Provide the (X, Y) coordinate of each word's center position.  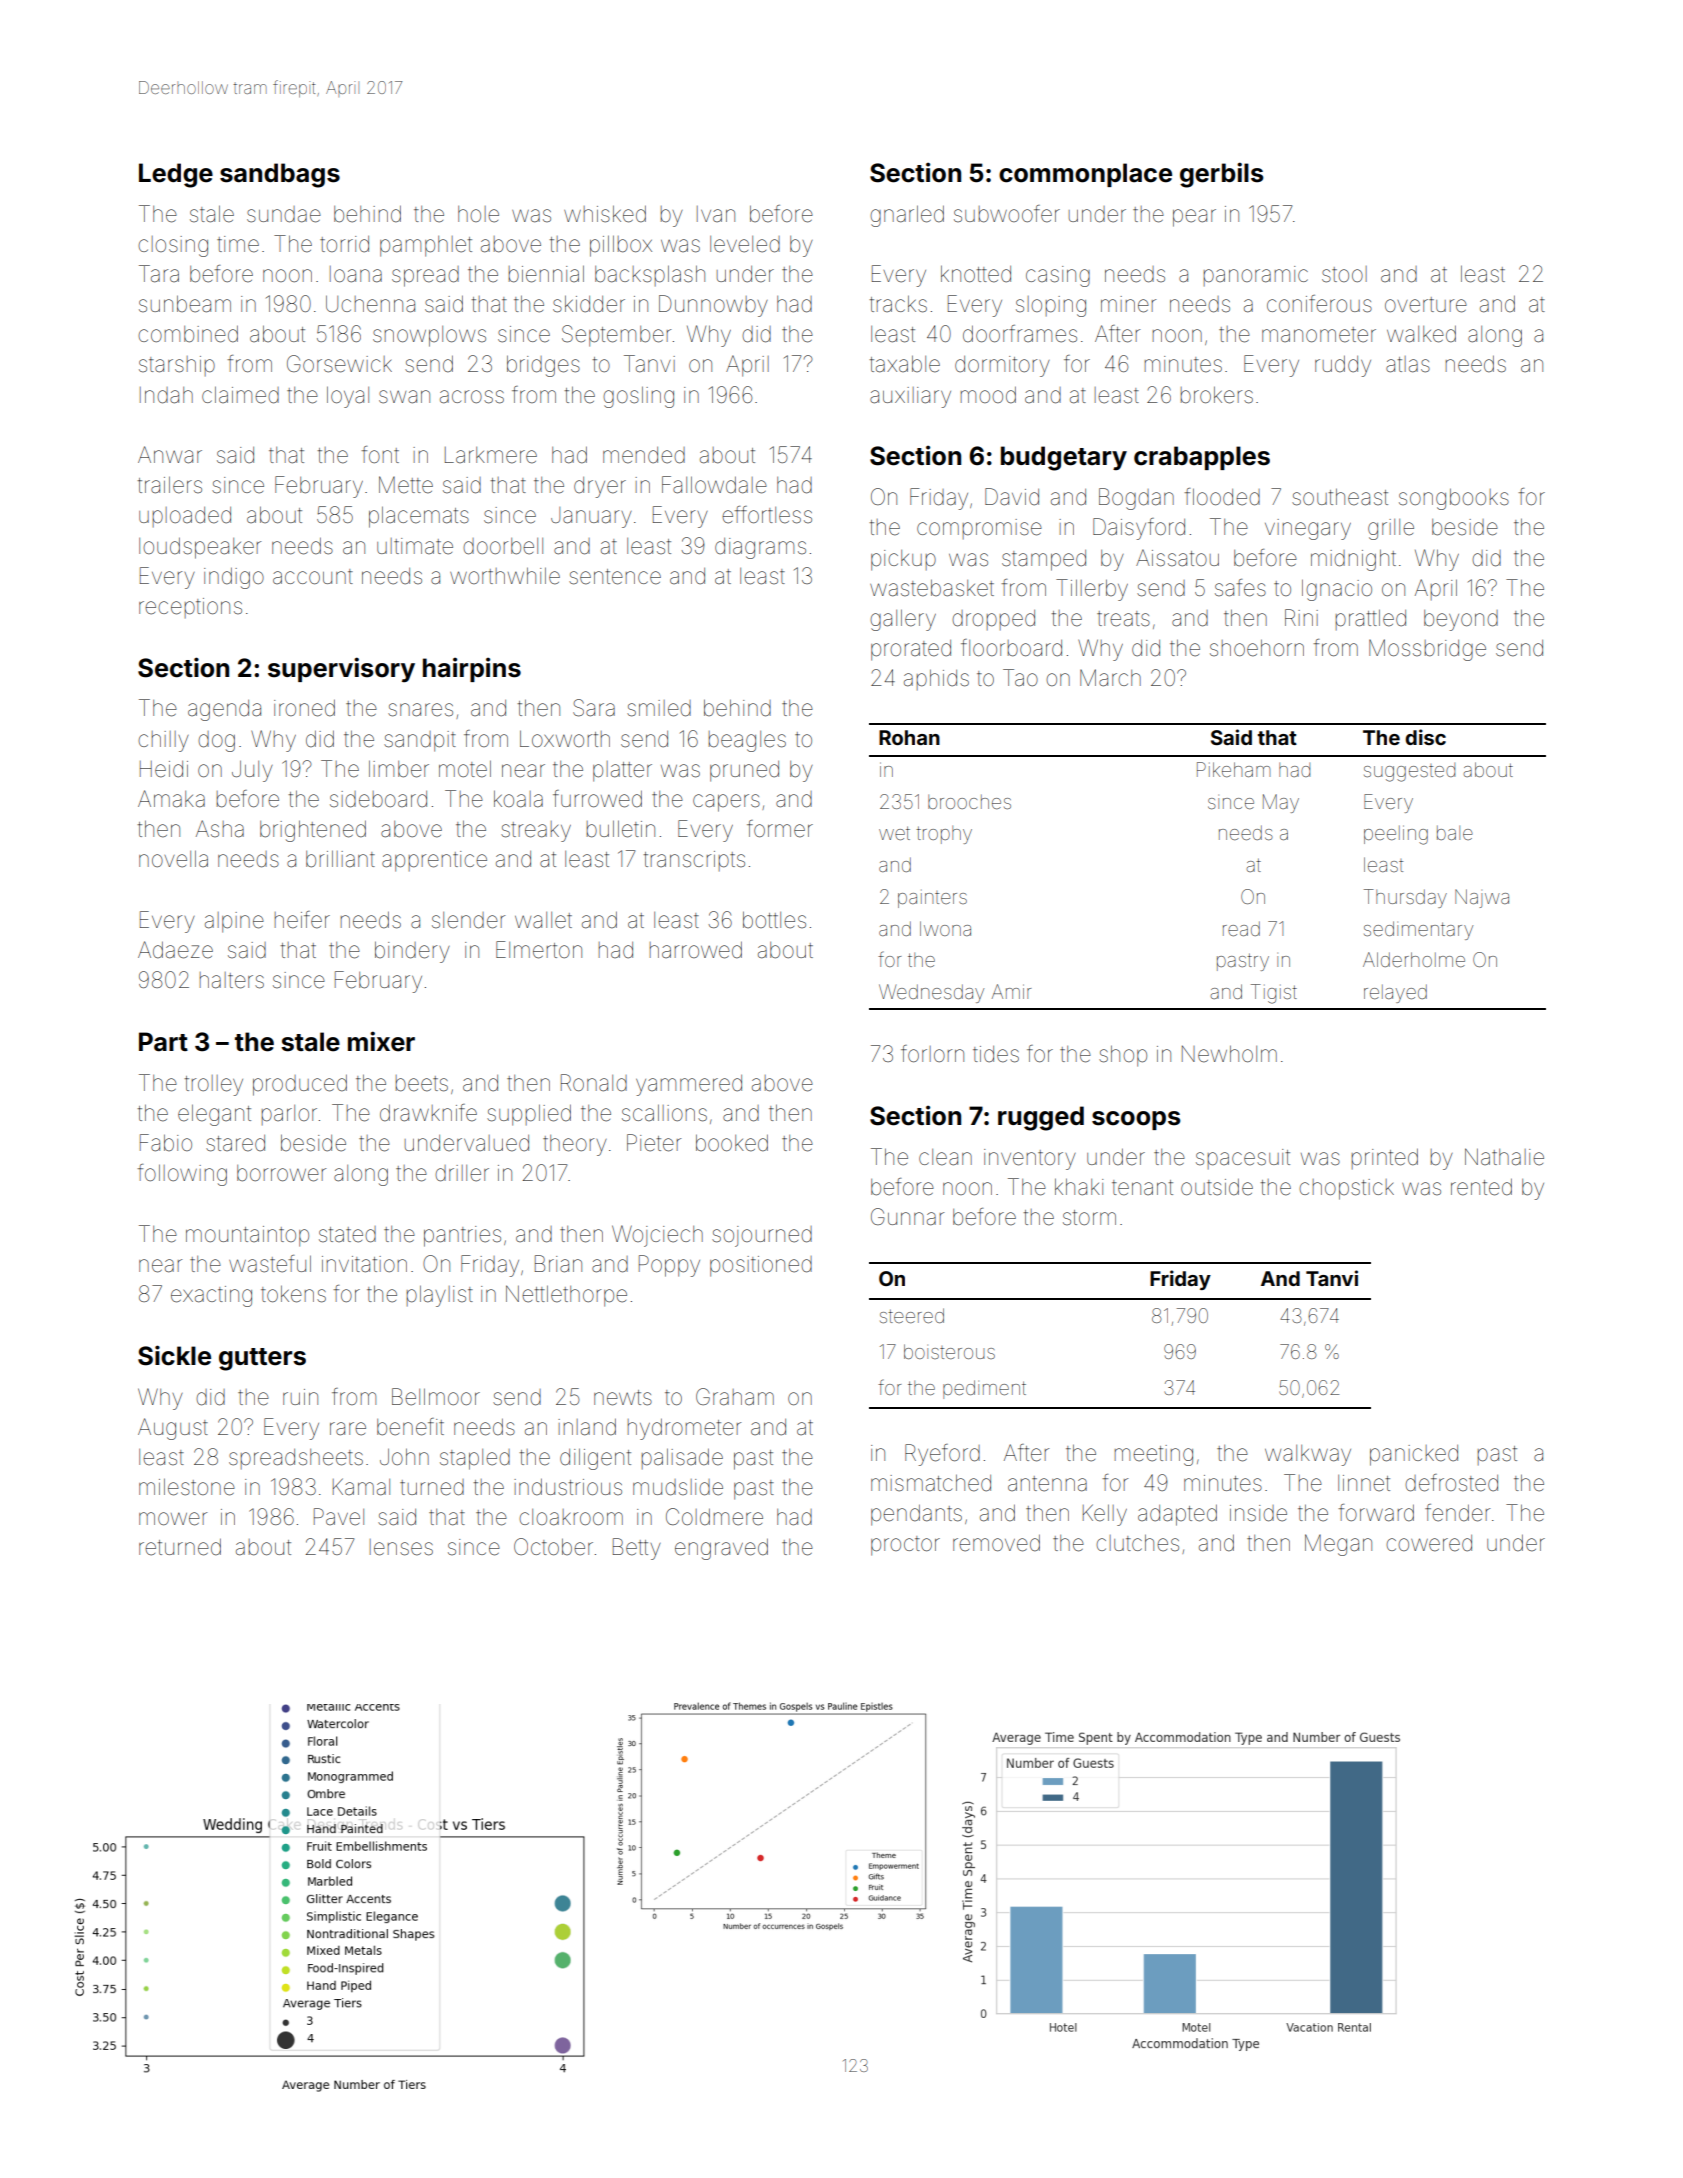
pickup (903, 560)
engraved (721, 1549)
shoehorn (1257, 648)
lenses (401, 1547)
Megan (1338, 1545)
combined (188, 334)
